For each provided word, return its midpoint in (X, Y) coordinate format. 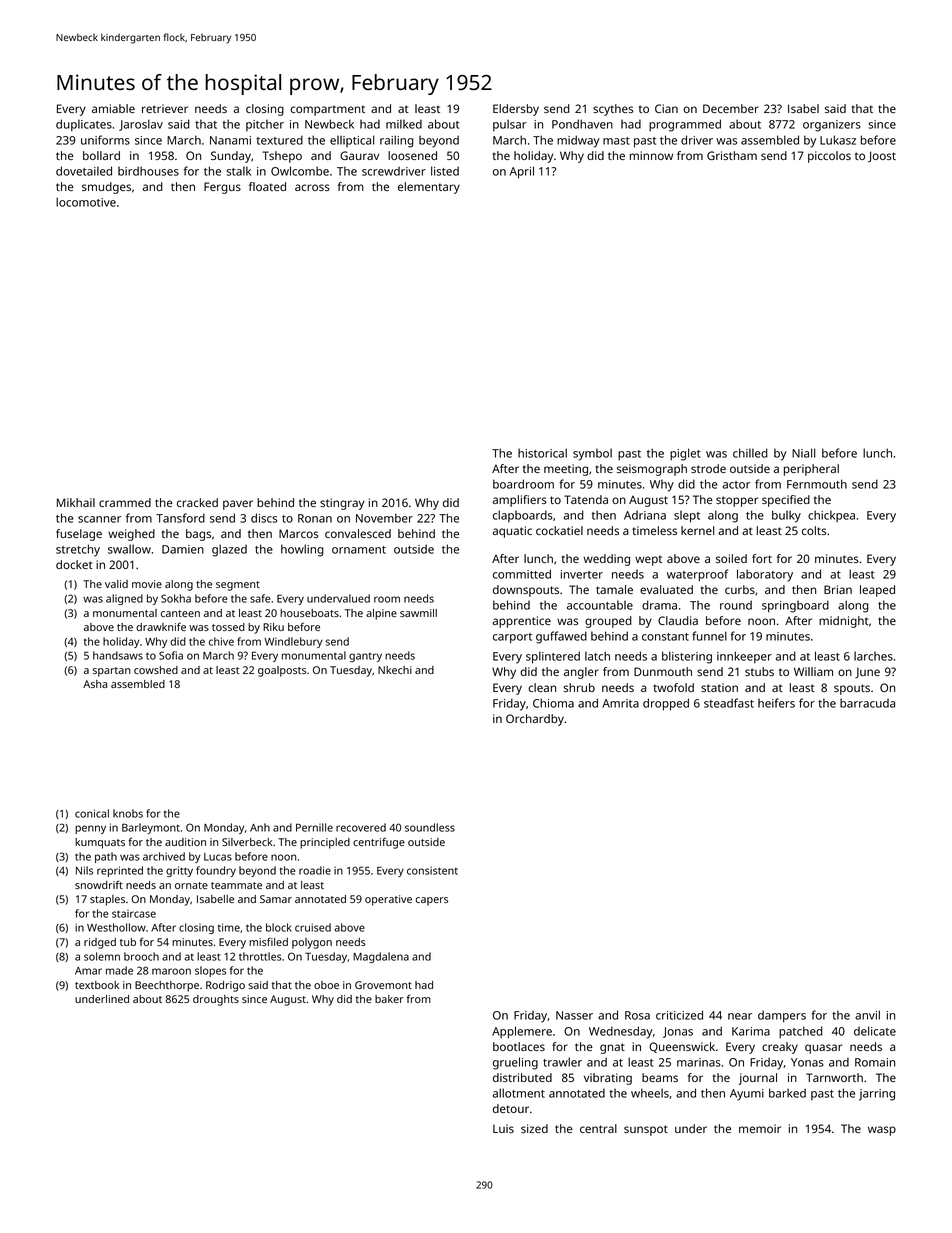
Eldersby (516, 110)
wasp (882, 1131)
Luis (503, 1128)
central (598, 1128)
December (731, 108)
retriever (165, 108)
